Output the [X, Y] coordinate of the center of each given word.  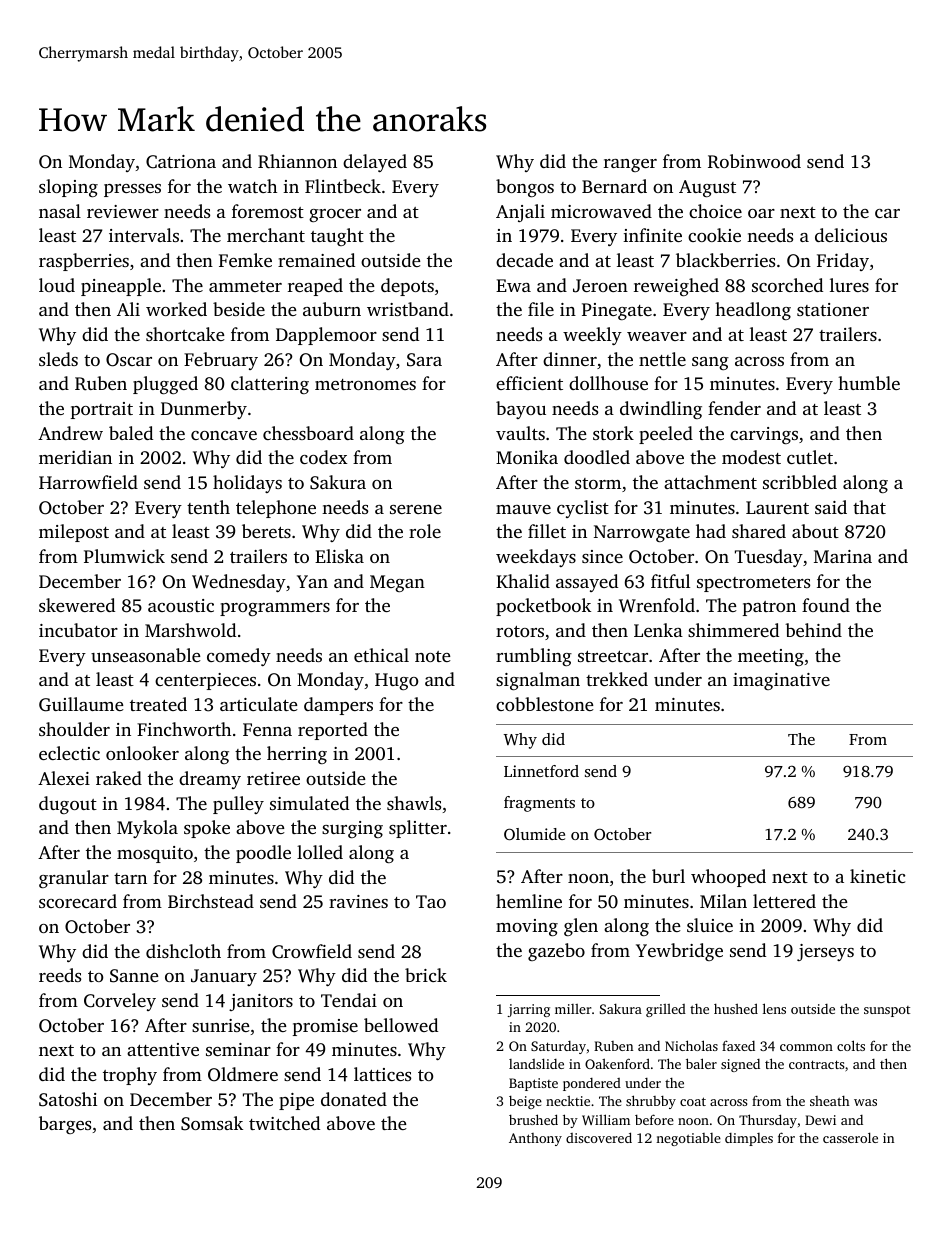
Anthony [535, 1139]
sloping [68, 188]
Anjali [520, 213]
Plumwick [124, 556]
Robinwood [754, 161]
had [711, 531]
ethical [381, 655]
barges [65, 1125]
